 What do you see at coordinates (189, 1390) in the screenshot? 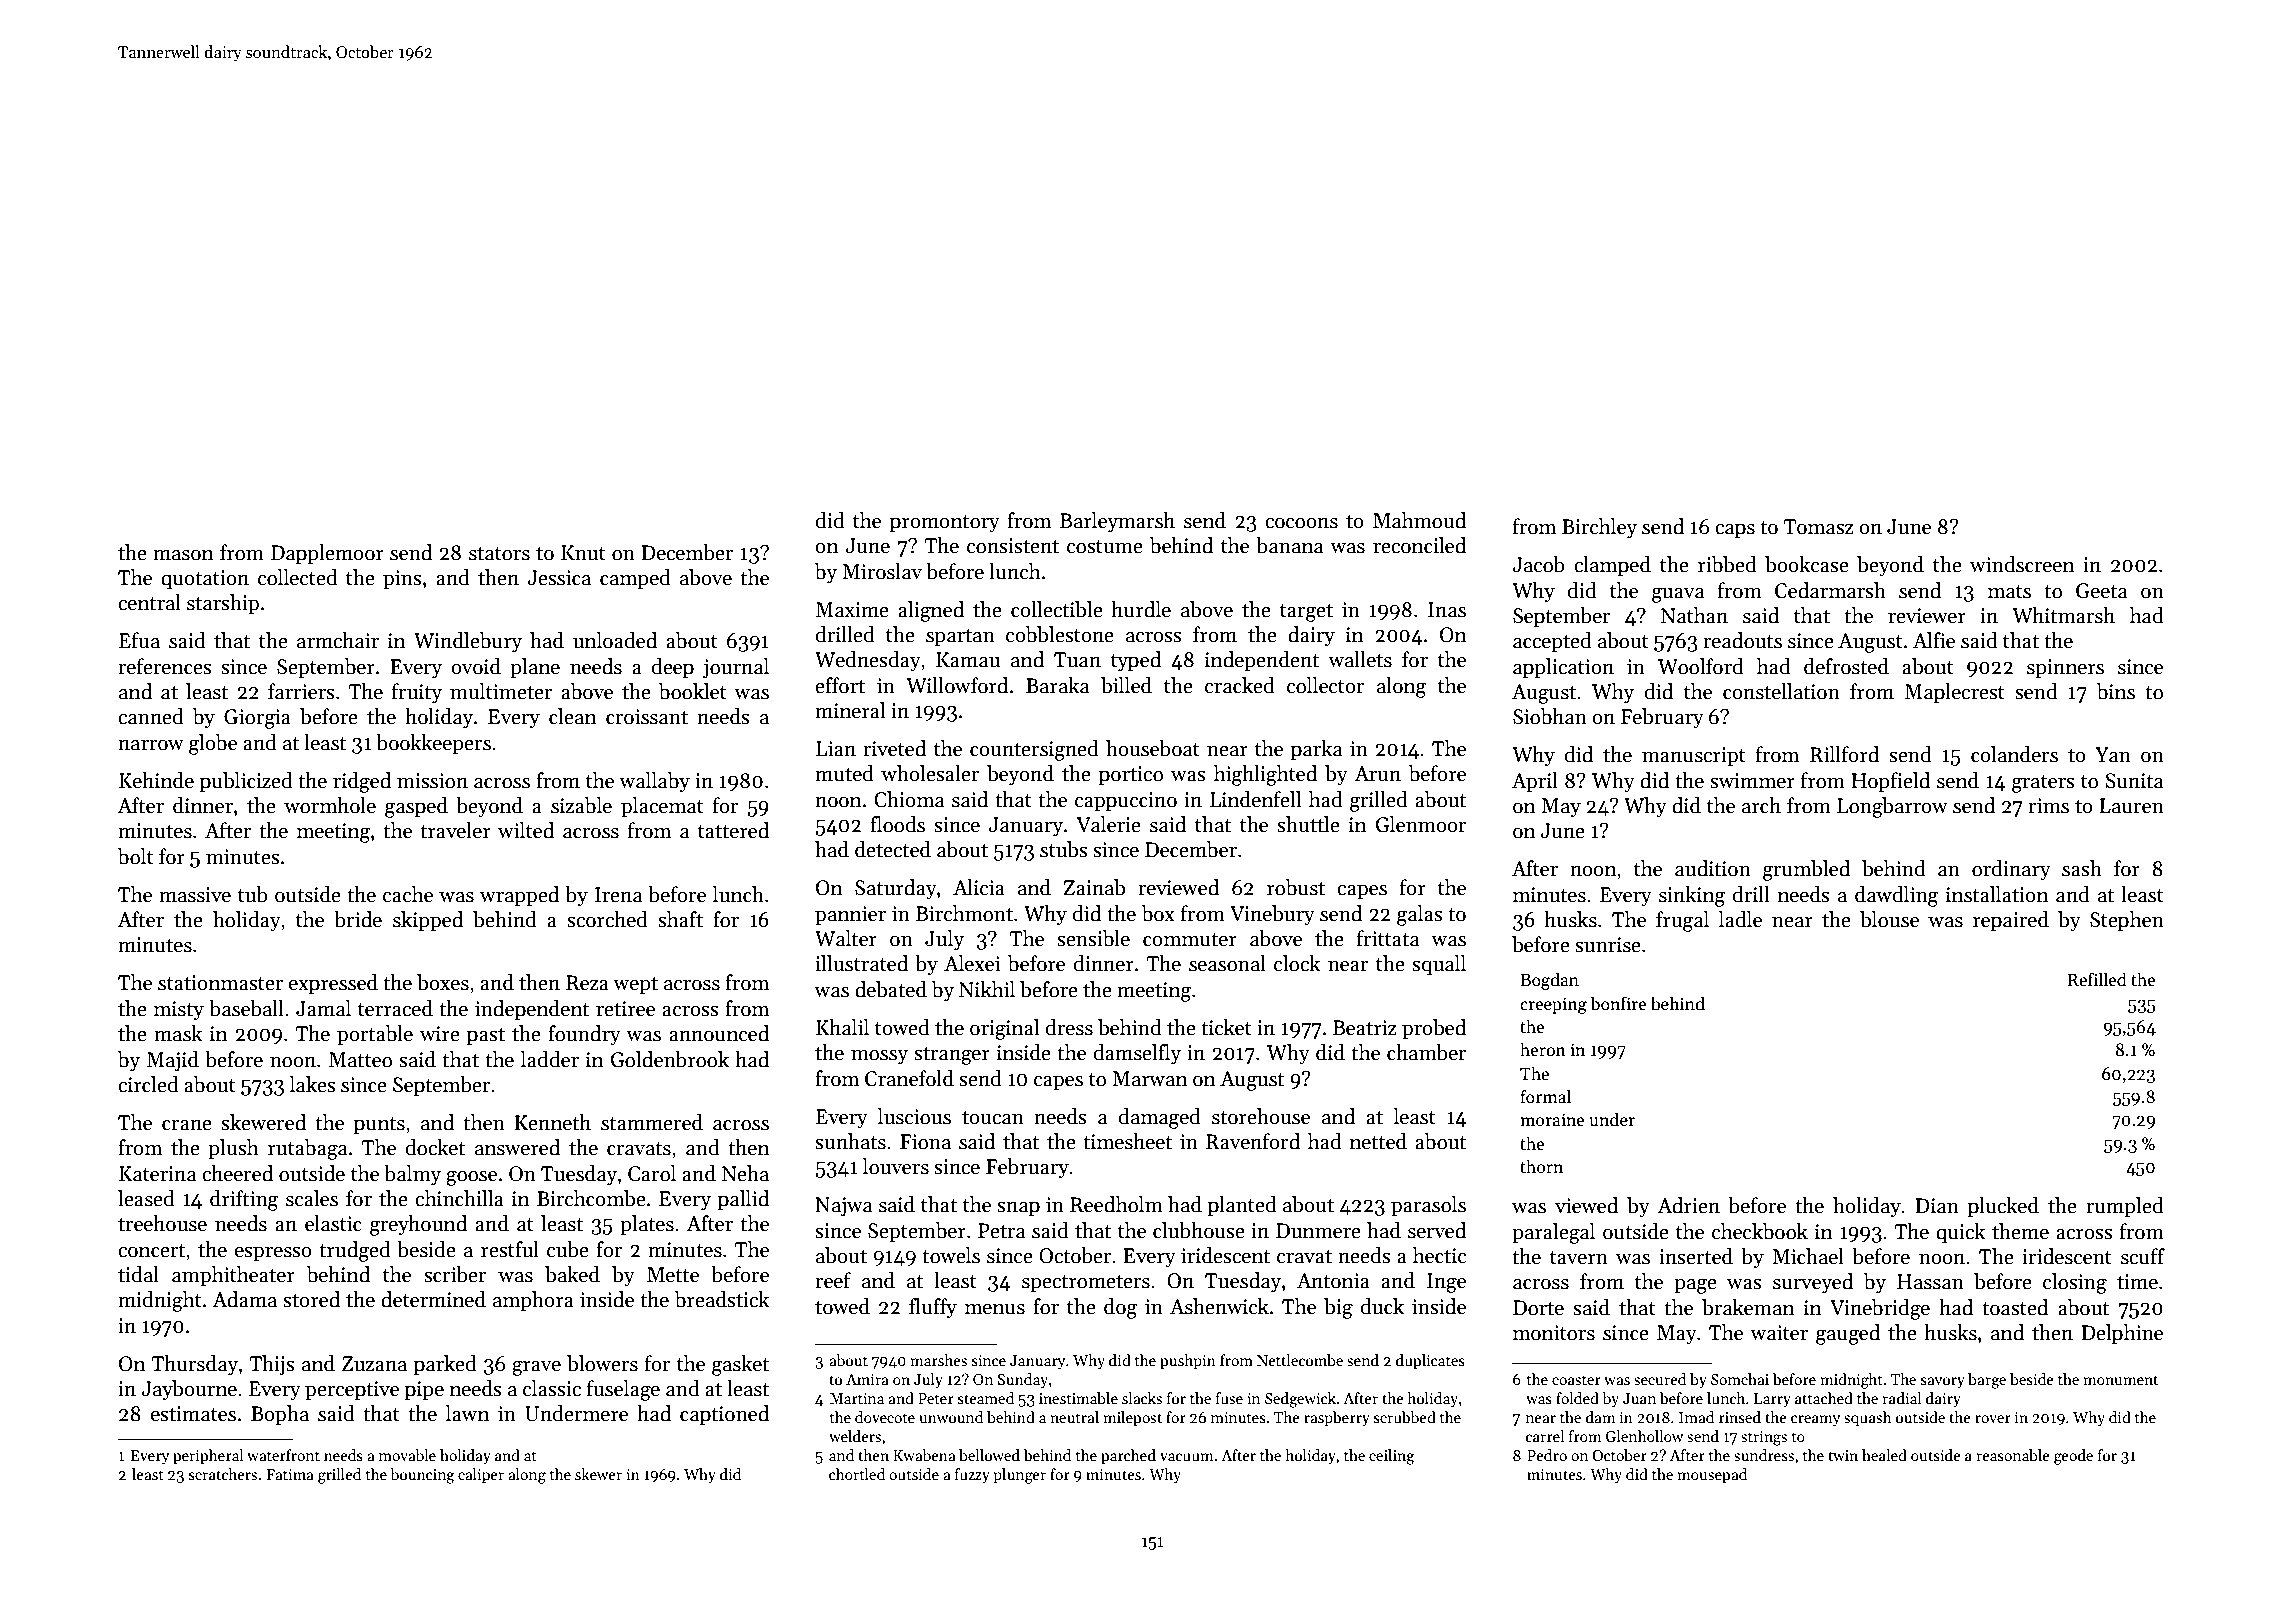
I see `Jaybourne` at bounding box center [189, 1390].
